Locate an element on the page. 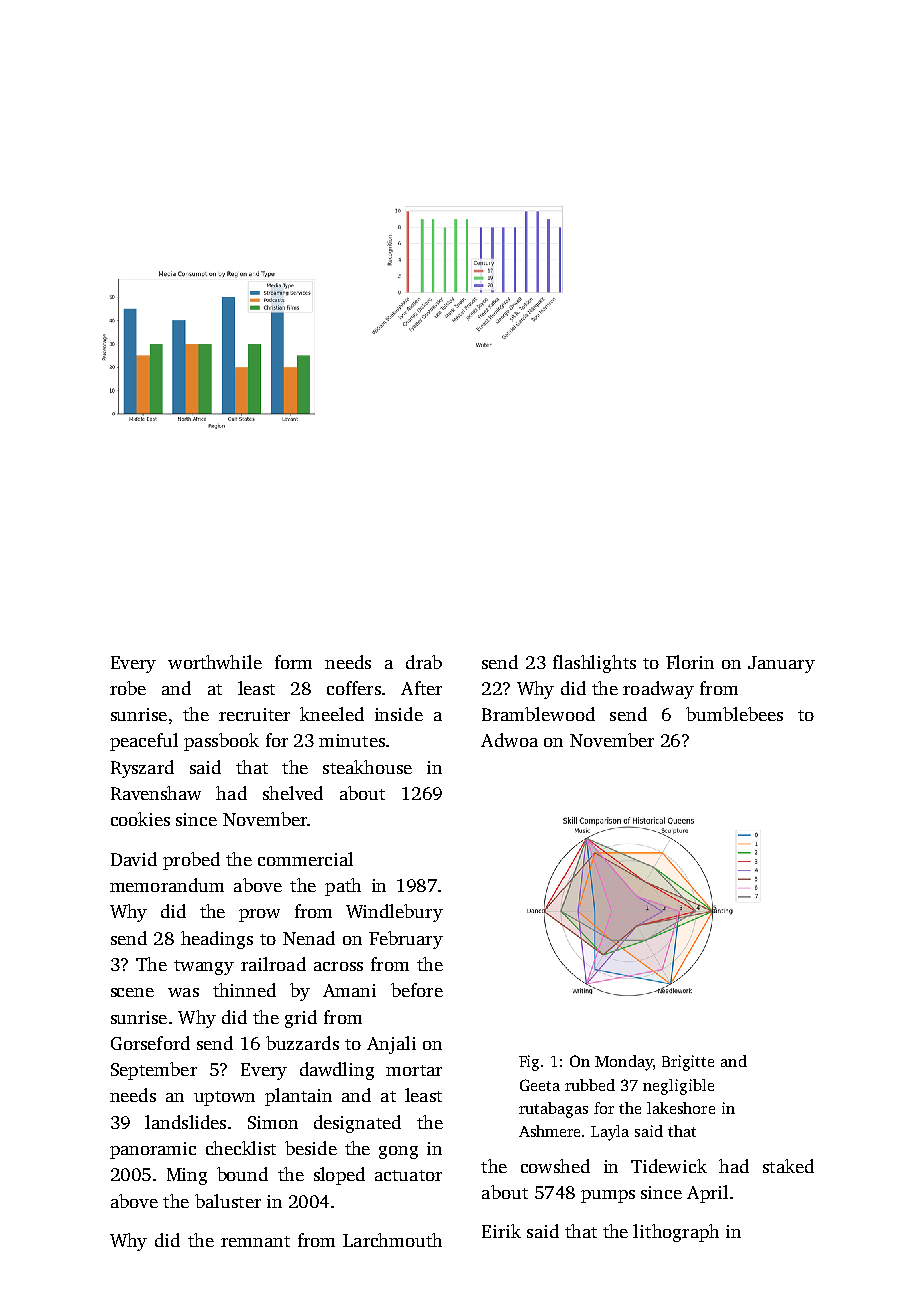 The height and width of the page is (1308, 924). remnant is located at coordinates (255, 1241).
